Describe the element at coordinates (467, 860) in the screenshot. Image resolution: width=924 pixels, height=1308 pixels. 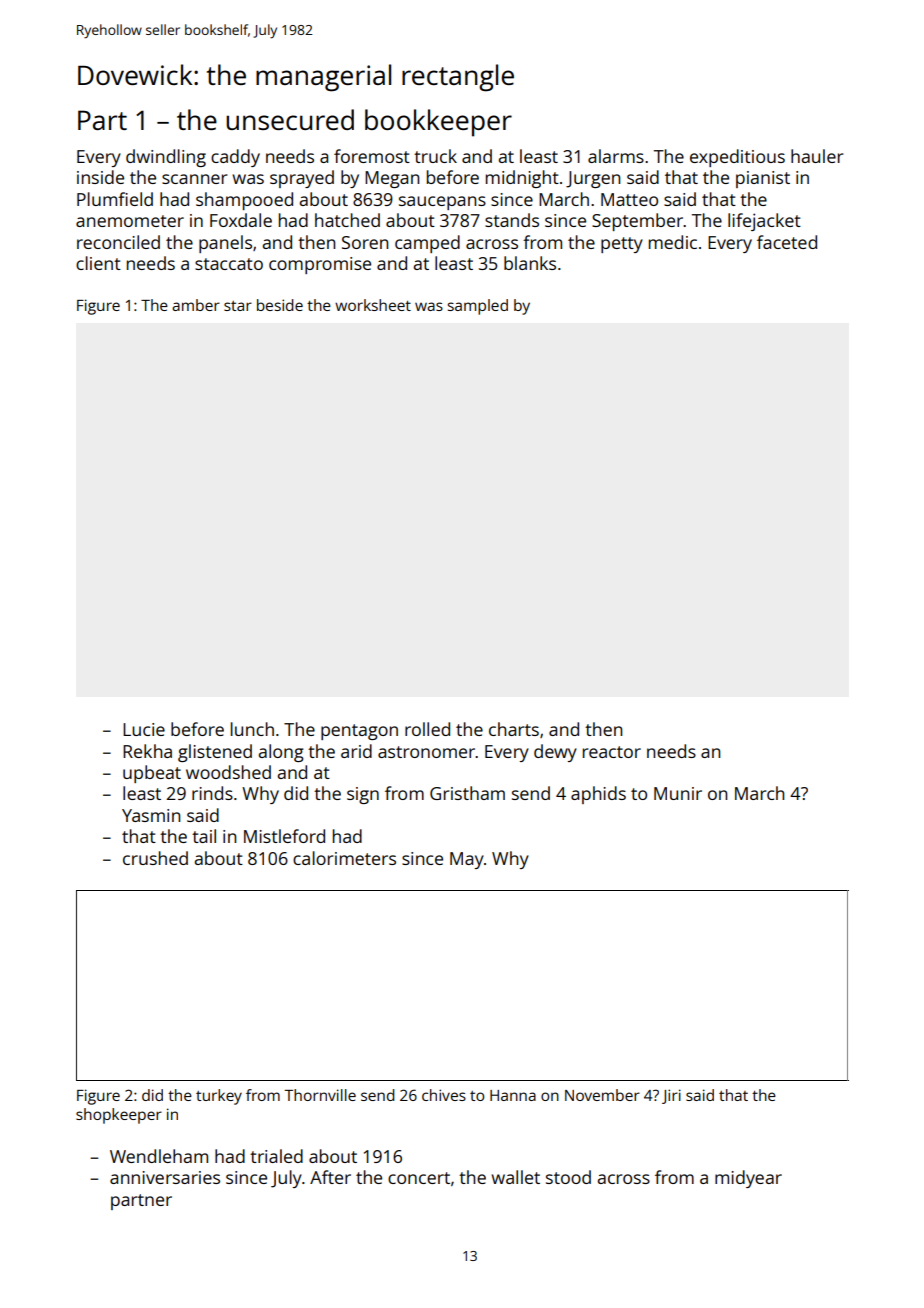
I see `May` at that location.
